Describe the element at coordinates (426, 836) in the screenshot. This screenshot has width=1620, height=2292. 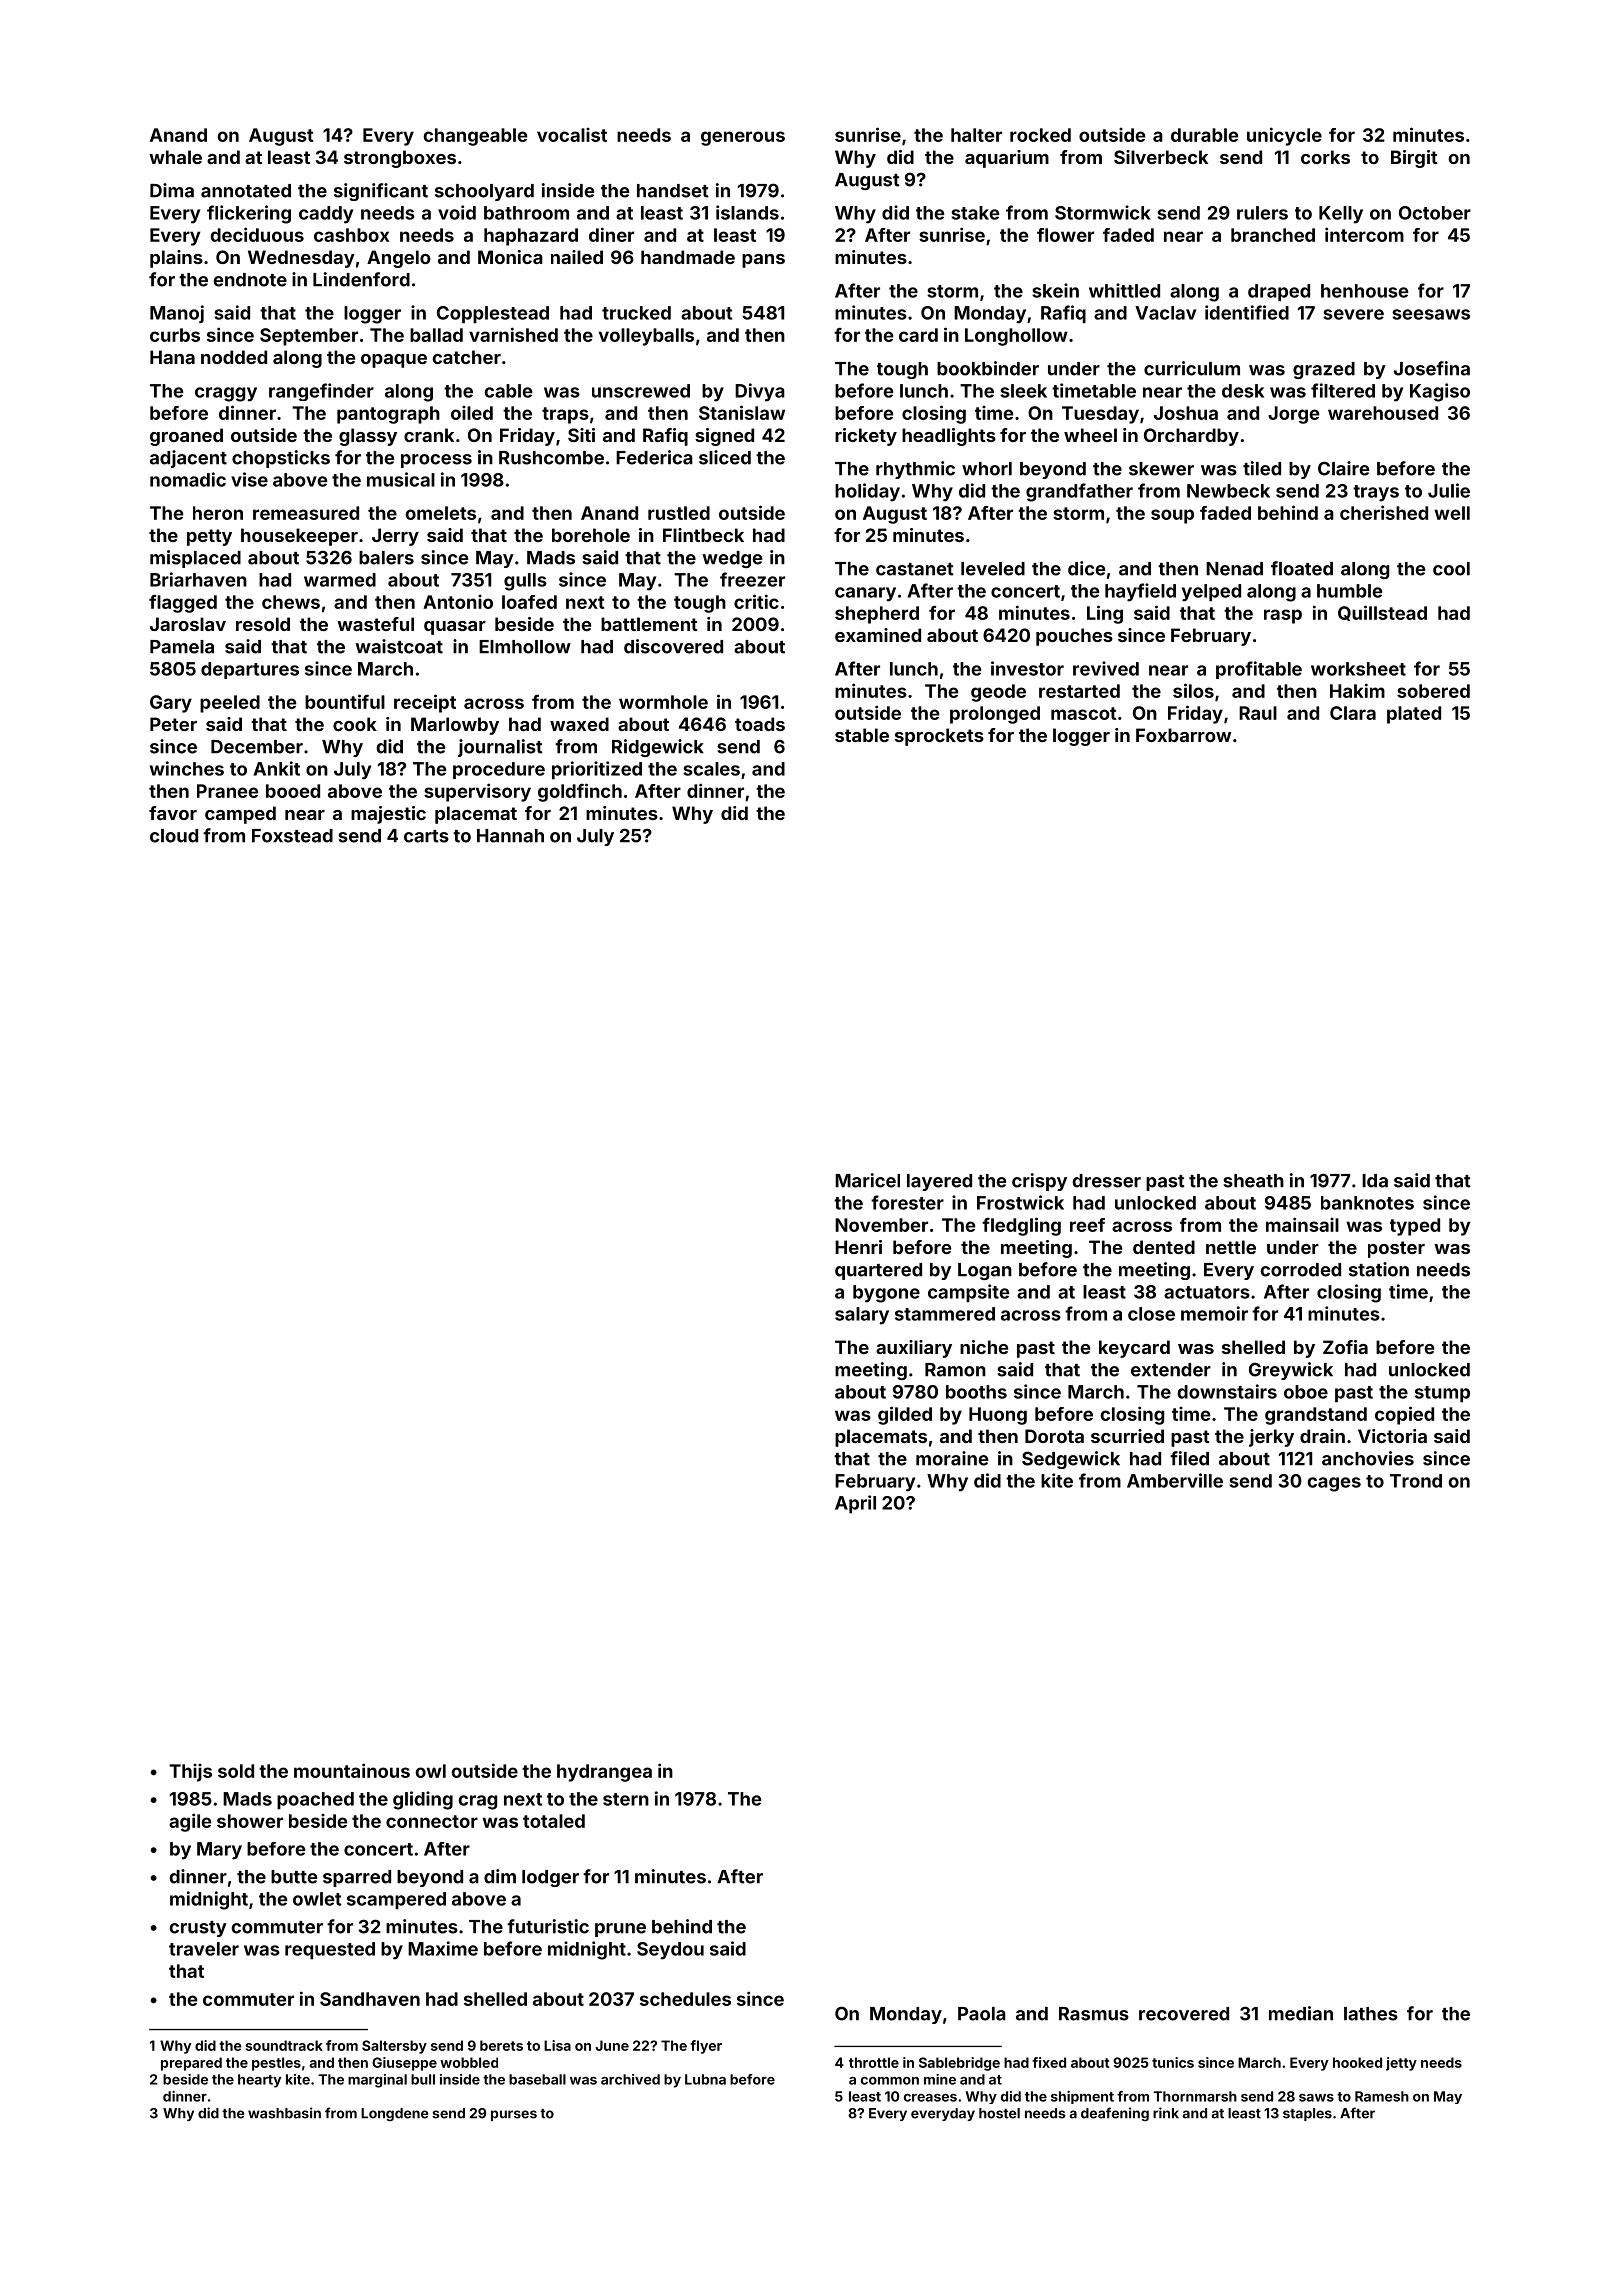
I see `carts` at that location.
